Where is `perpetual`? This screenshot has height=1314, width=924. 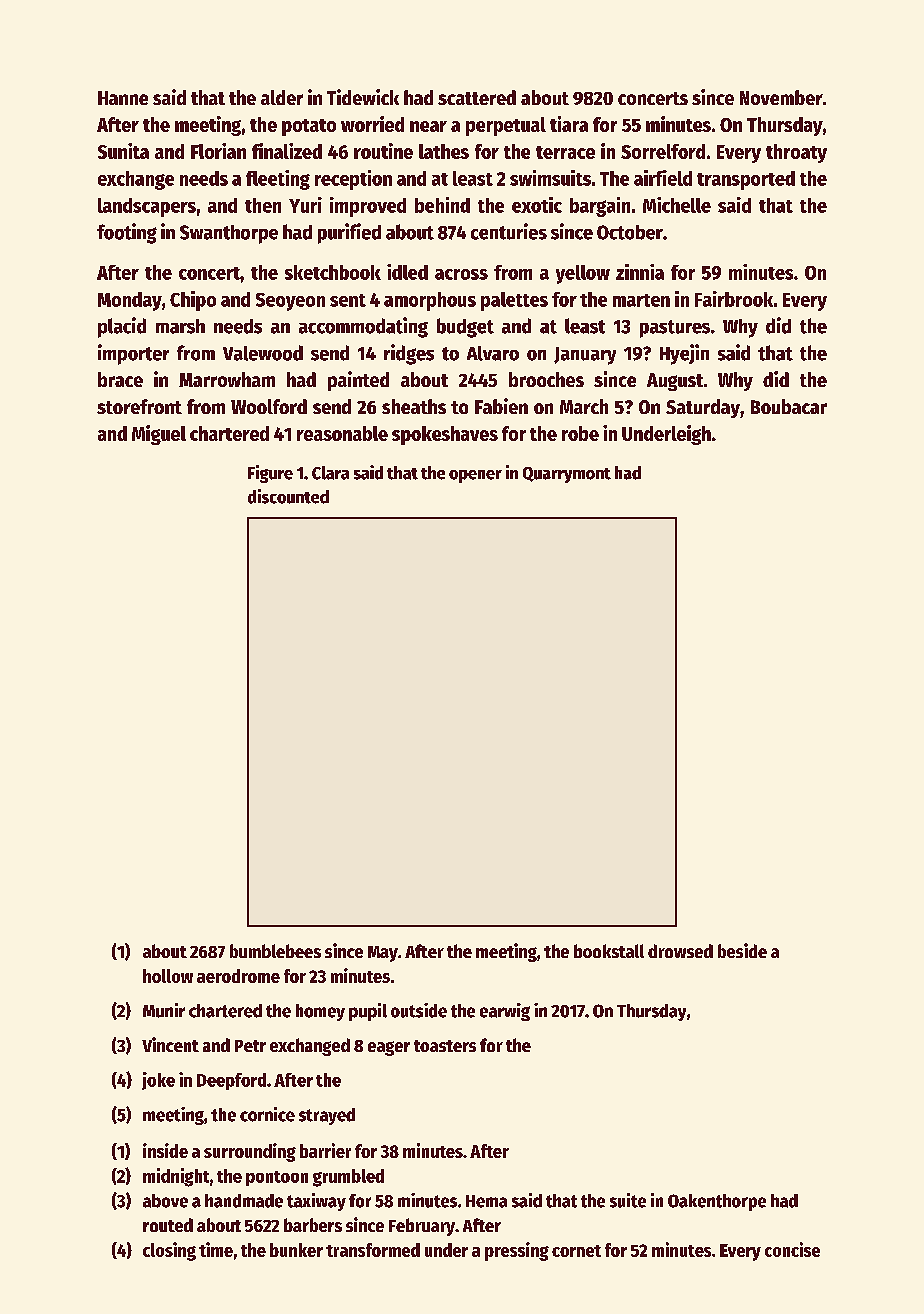 perpetual is located at coordinates (506, 126).
